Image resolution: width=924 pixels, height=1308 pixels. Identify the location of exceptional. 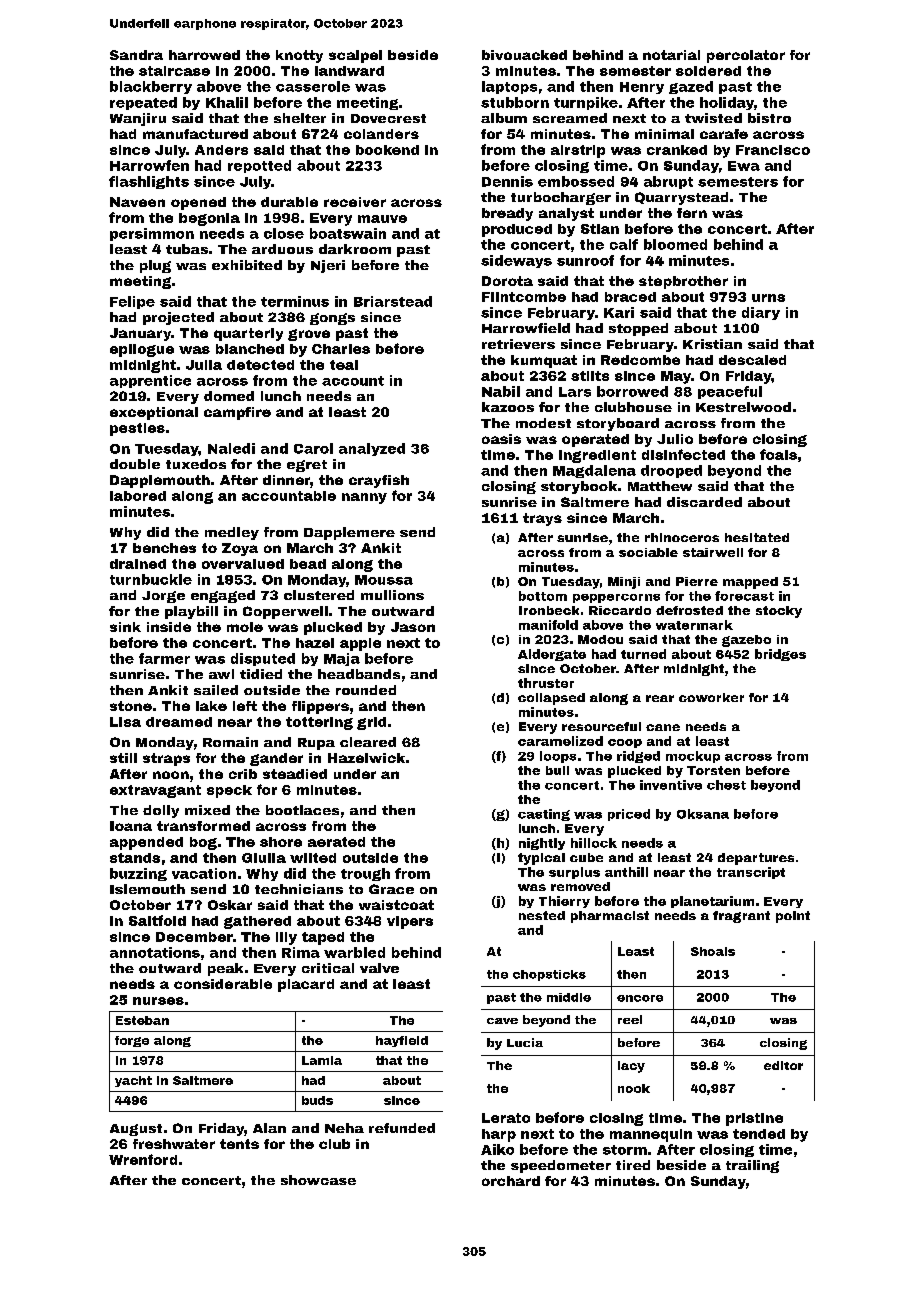
(154, 413).
